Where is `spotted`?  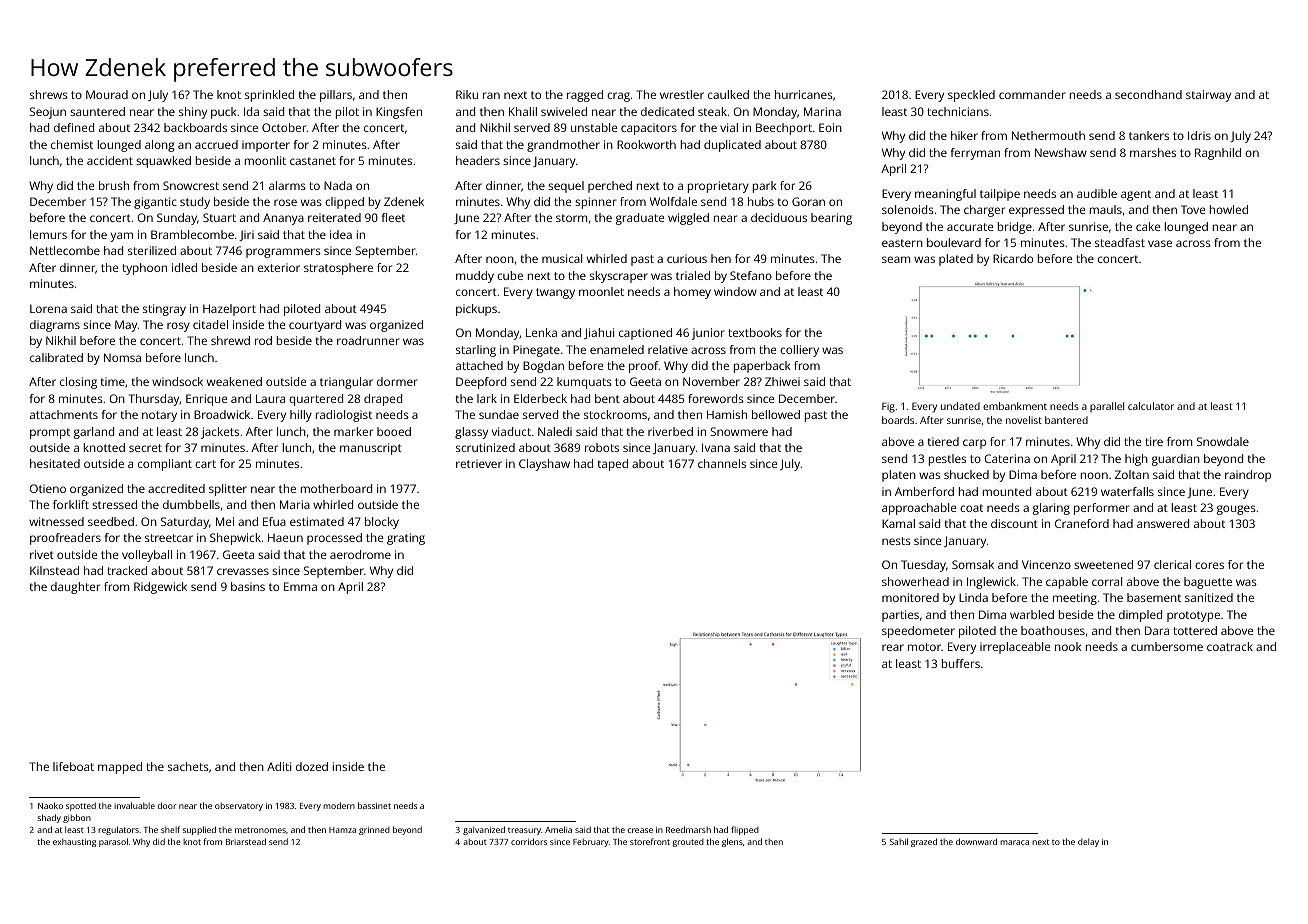 spotted is located at coordinates (81, 806).
